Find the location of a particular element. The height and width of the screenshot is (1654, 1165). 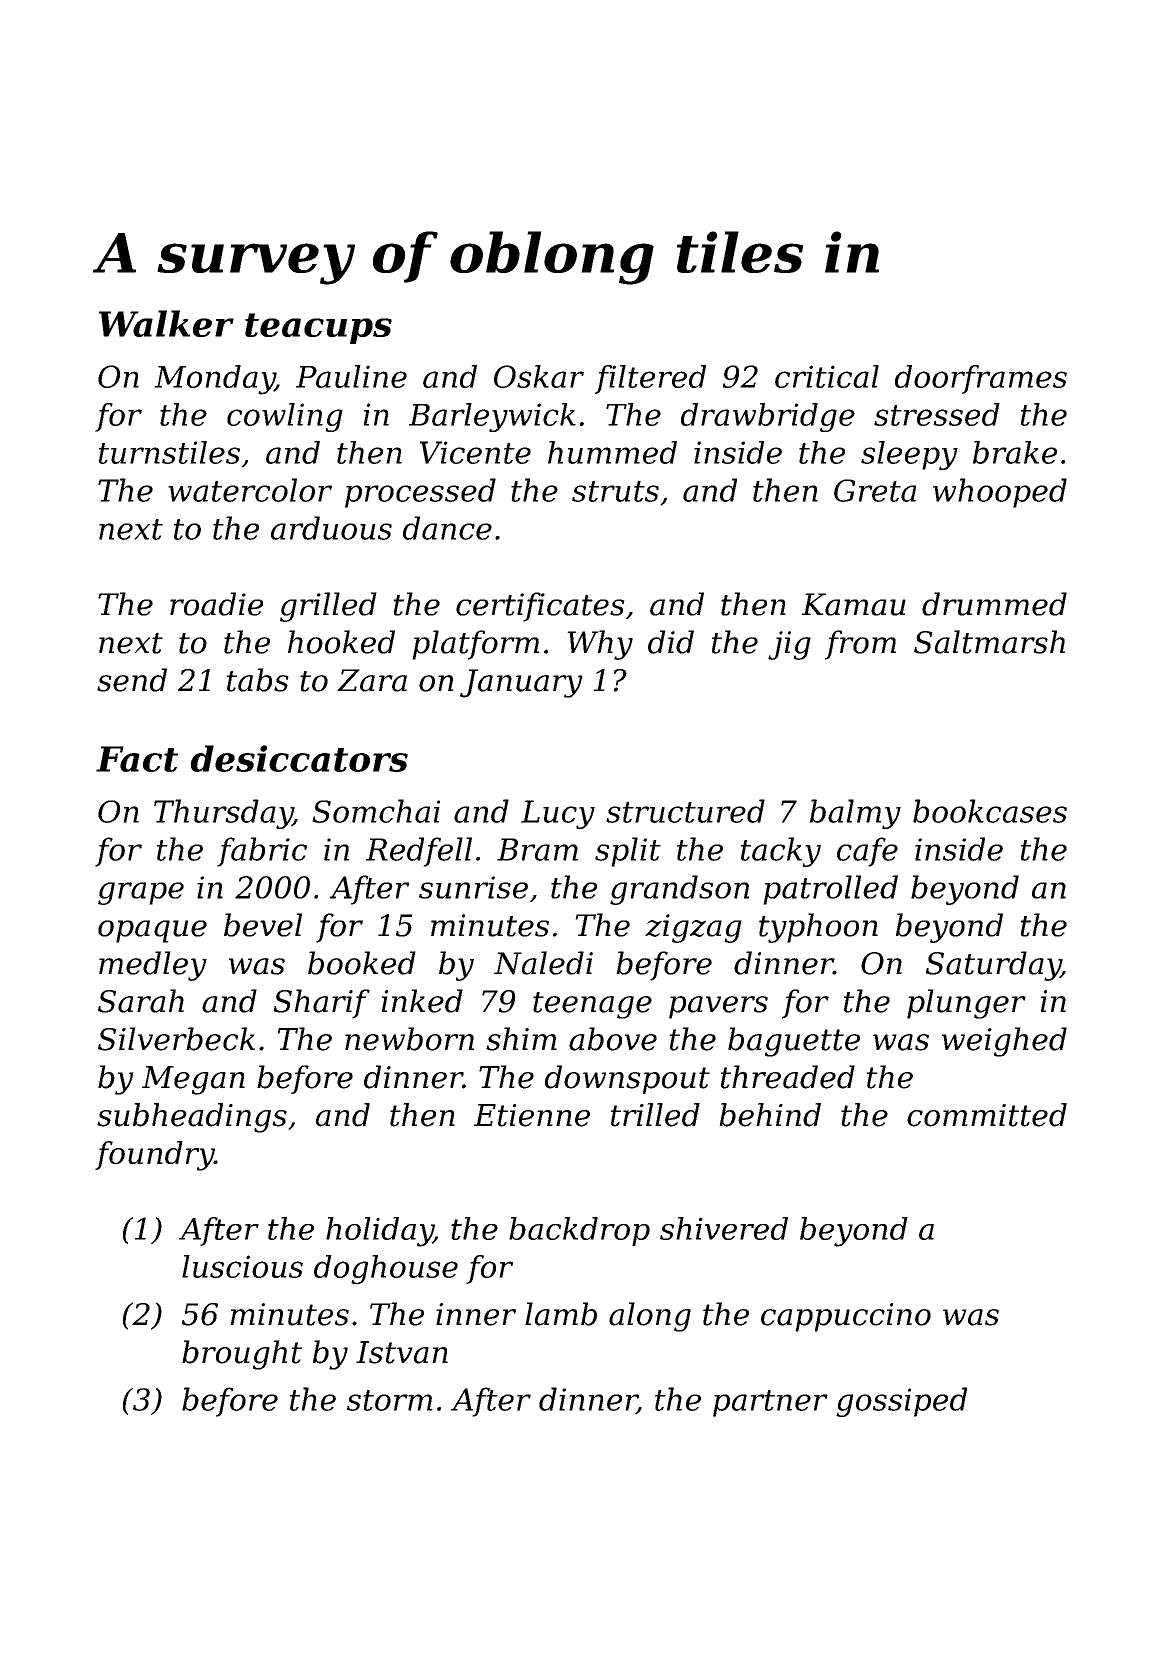

tabs is located at coordinates (258, 680).
